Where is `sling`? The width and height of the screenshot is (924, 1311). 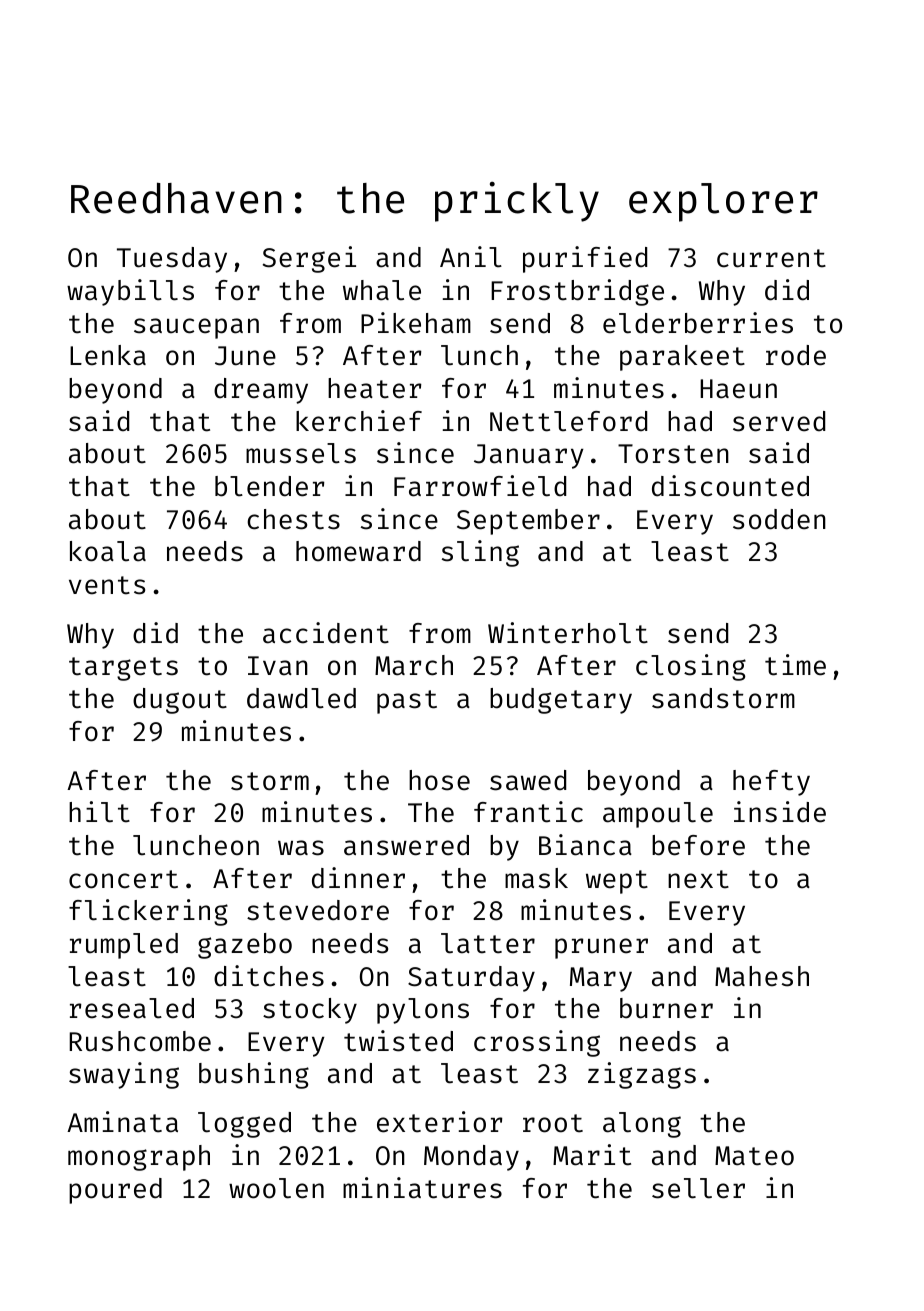
sling is located at coordinates (480, 553).
